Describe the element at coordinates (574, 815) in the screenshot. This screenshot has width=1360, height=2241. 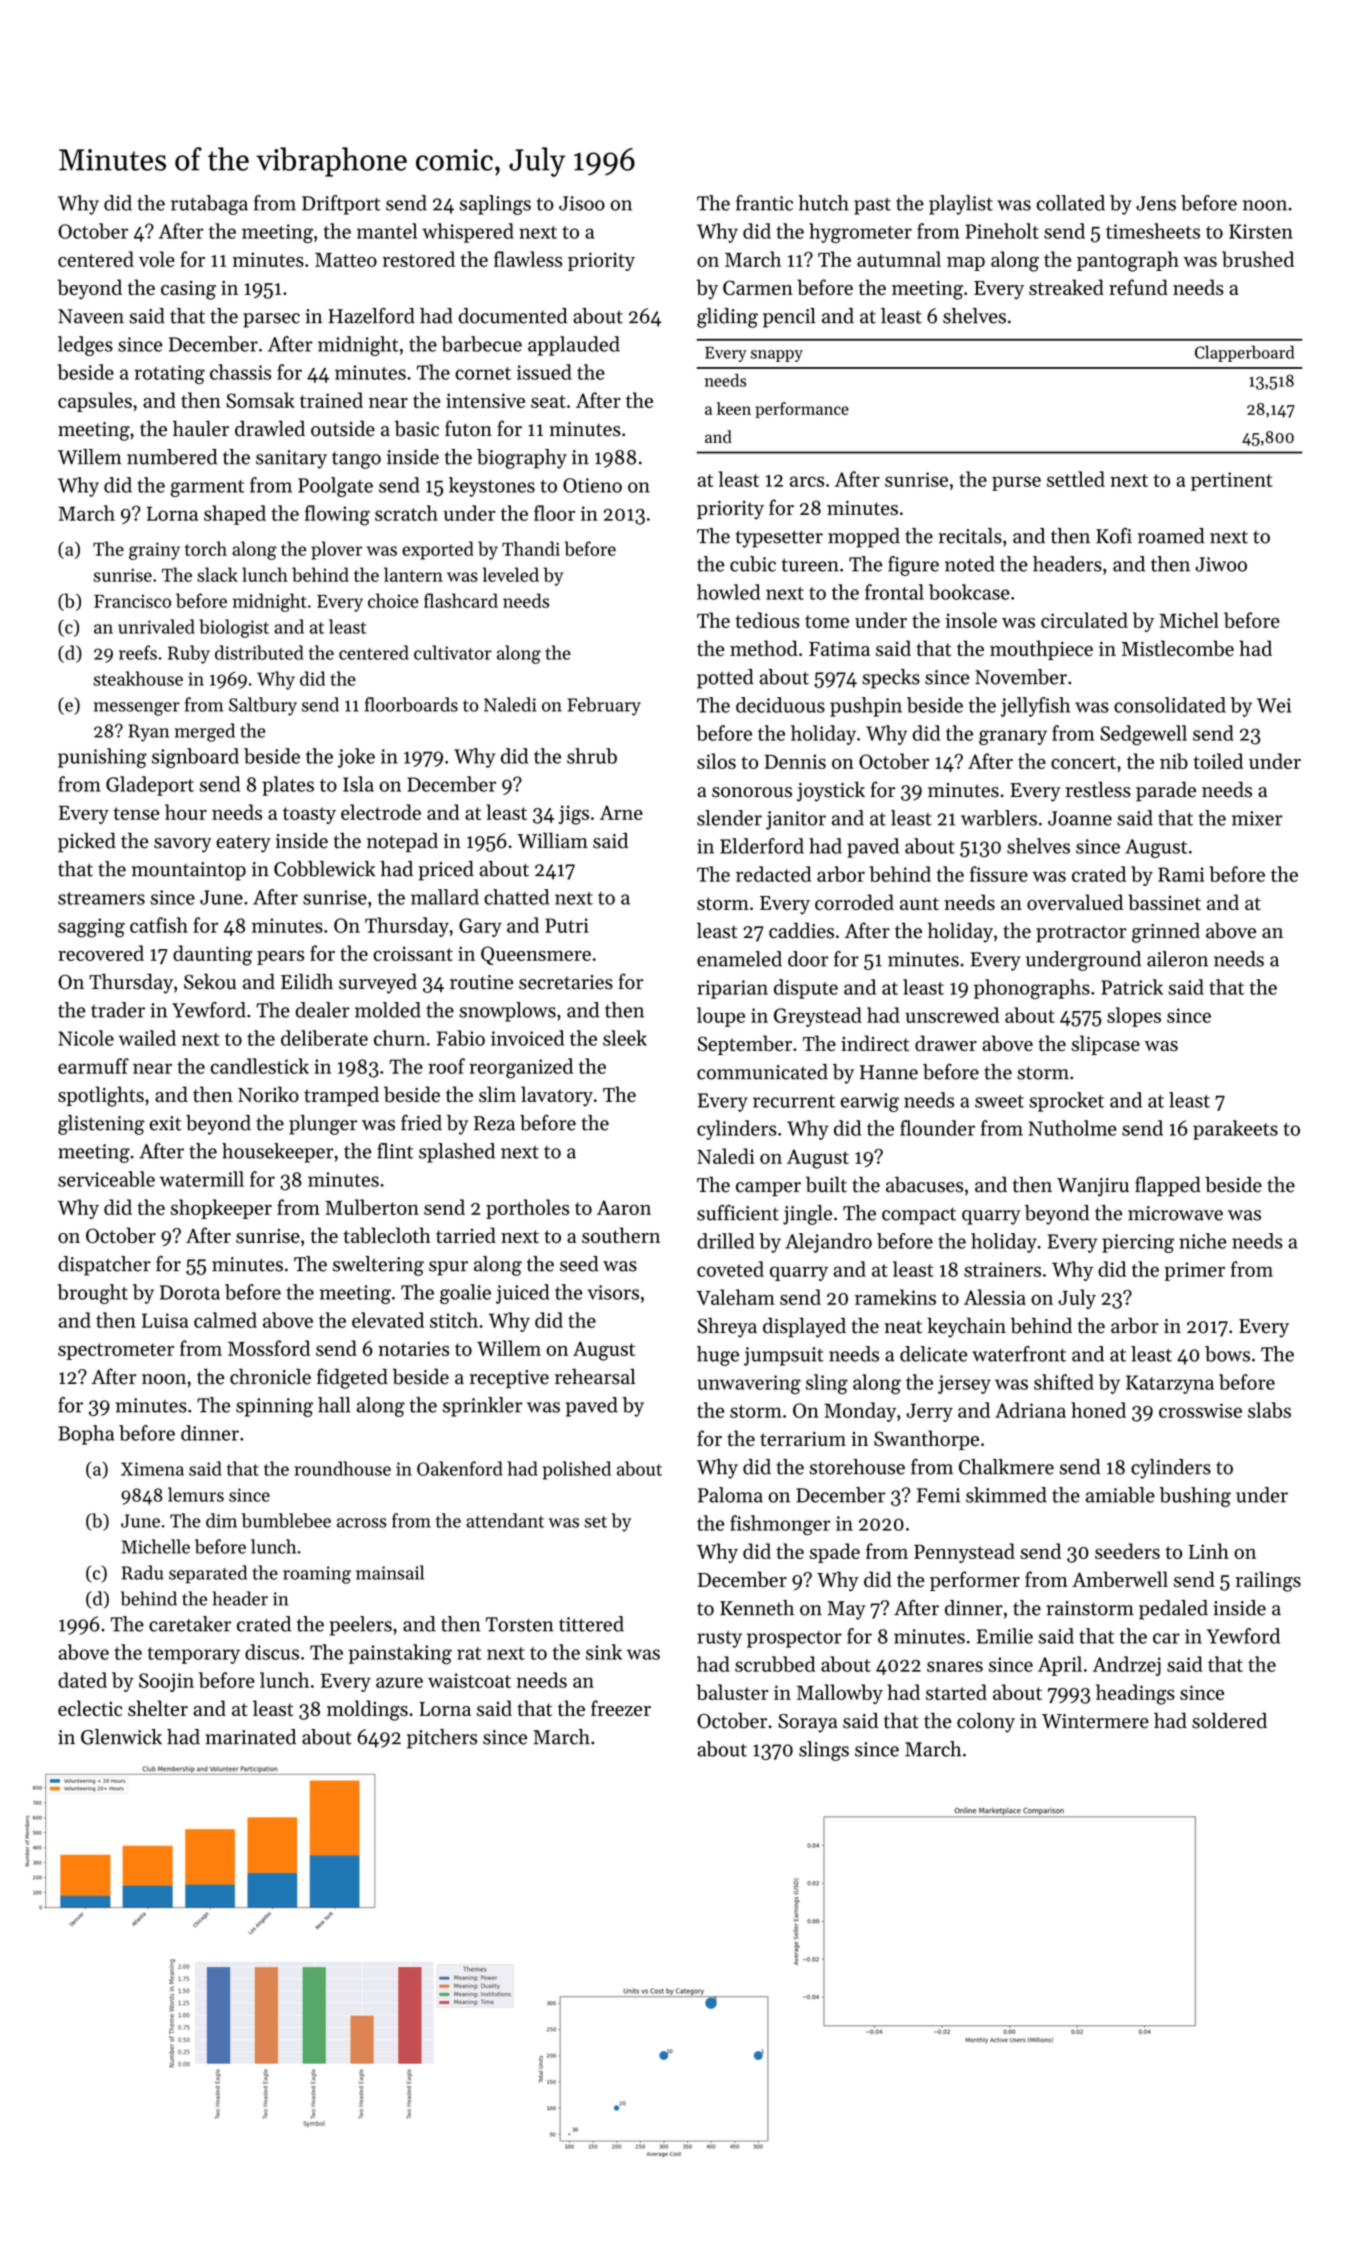
I see `jigs` at that location.
